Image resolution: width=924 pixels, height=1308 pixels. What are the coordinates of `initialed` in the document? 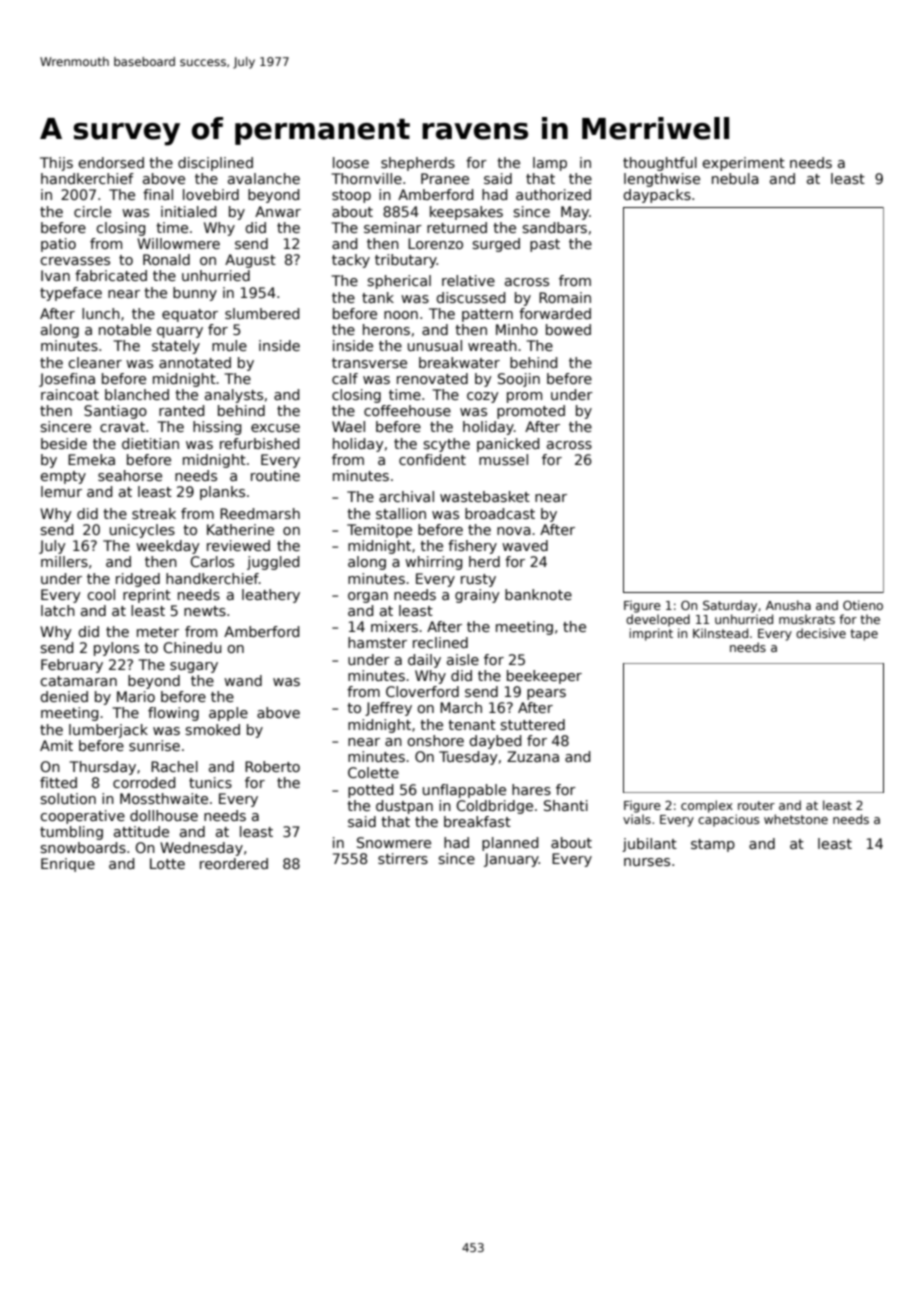 It's located at (188, 211).
